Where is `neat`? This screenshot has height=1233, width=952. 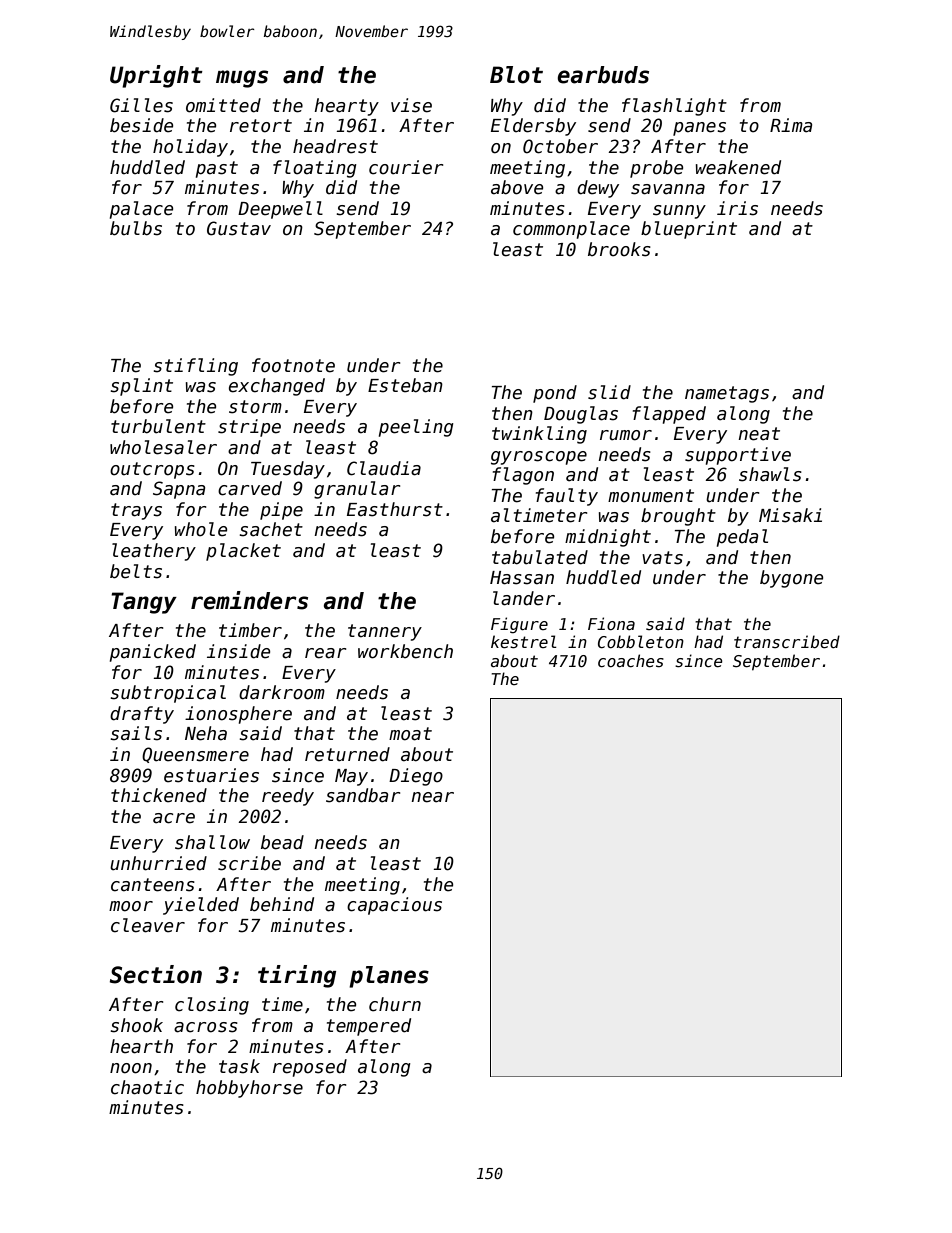 neat is located at coordinates (759, 434).
